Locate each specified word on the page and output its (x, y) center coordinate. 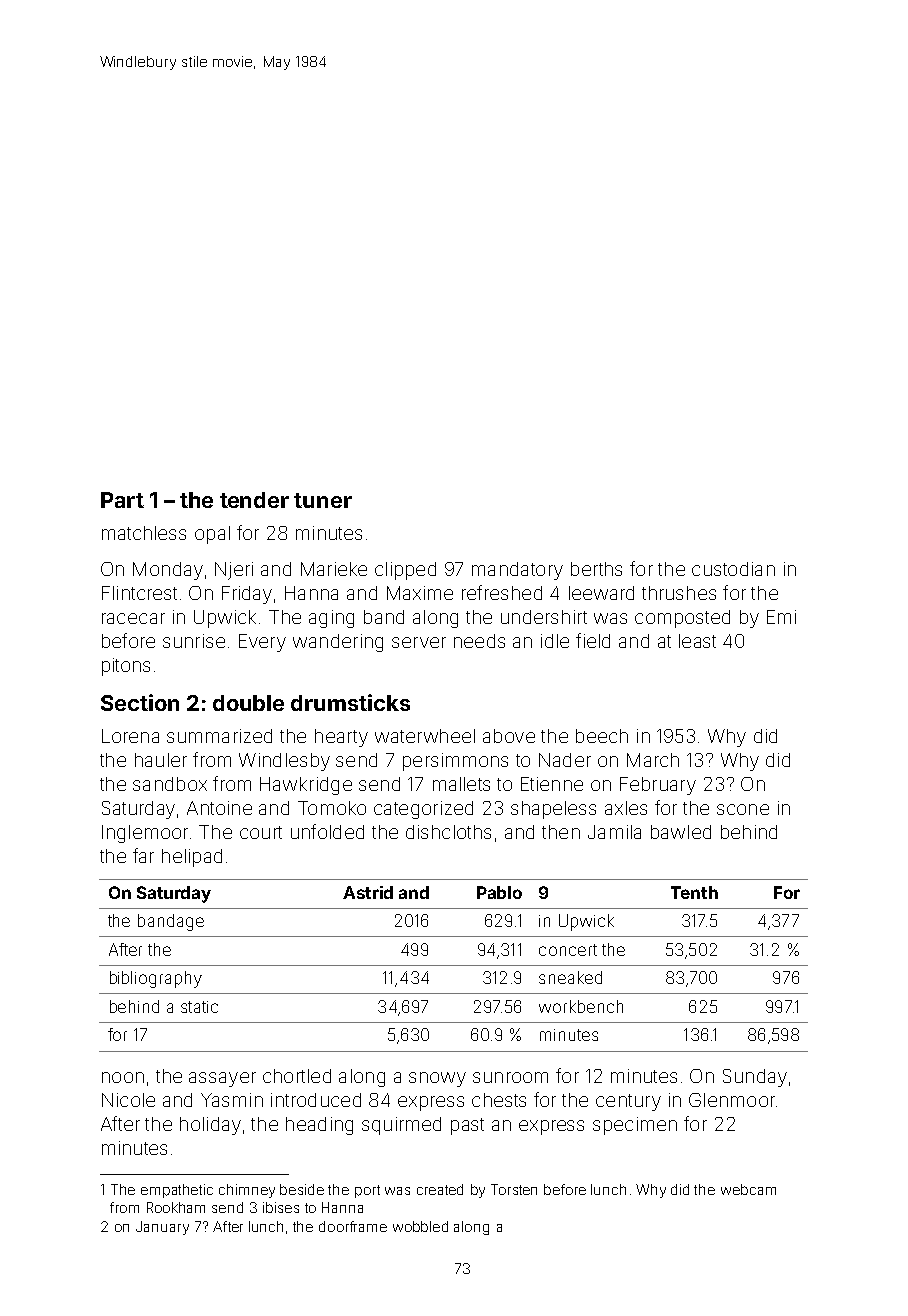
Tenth (694, 892)
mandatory (517, 571)
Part (122, 500)
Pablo (499, 892)
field (593, 640)
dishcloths (448, 832)
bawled (681, 832)
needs (479, 641)
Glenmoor (732, 1100)
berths (596, 569)
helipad (192, 858)
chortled (297, 1076)
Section (140, 702)
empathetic (177, 1191)
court (261, 832)
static (199, 1007)
